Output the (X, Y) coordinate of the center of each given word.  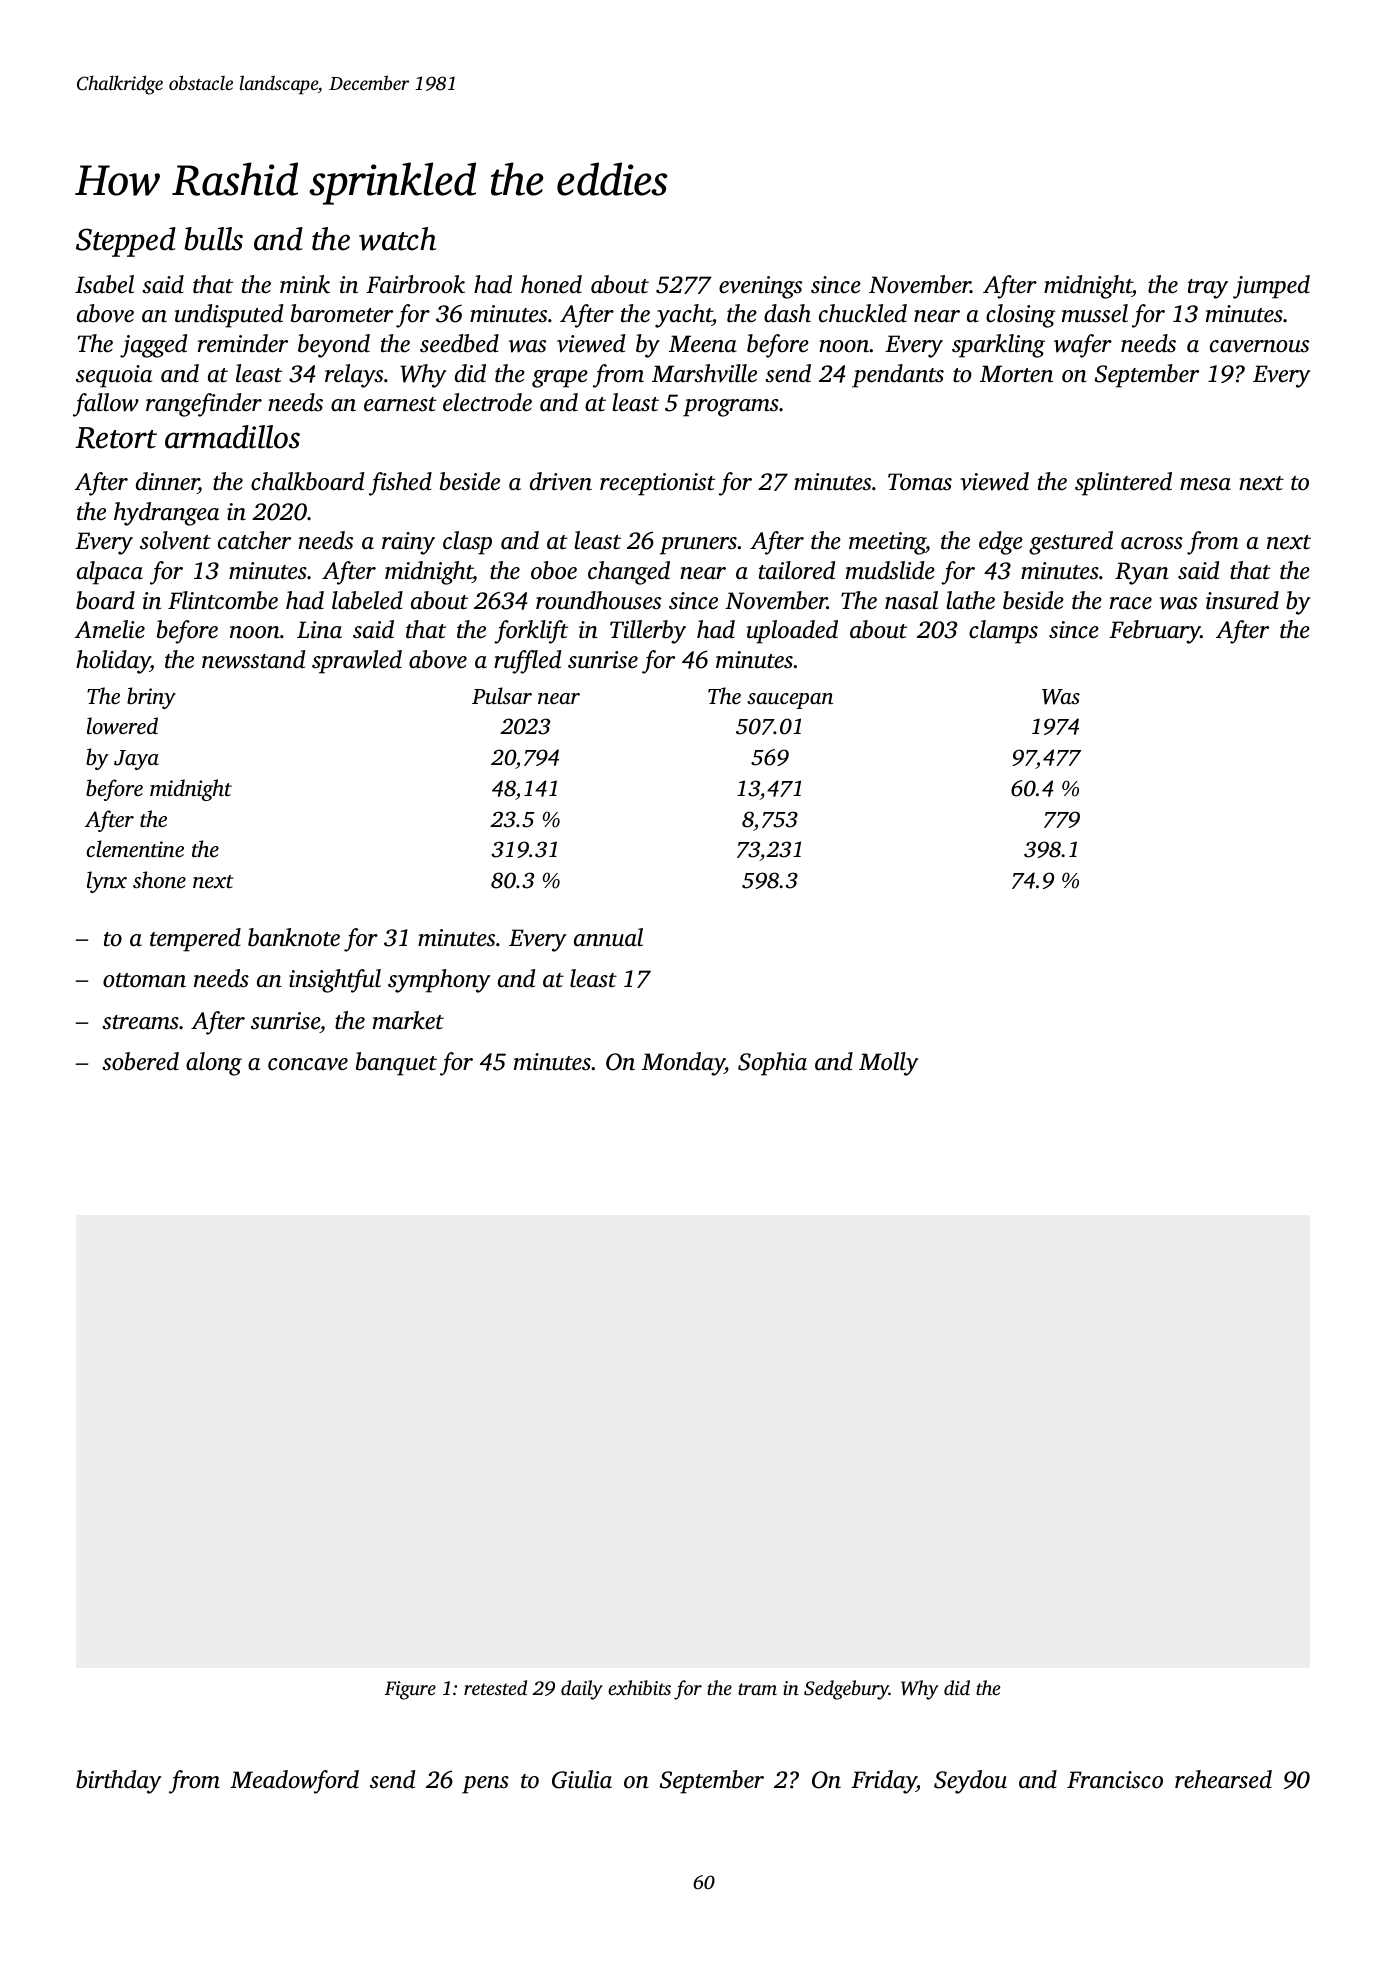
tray (1208, 289)
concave (308, 1064)
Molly (888, 1064)
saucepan (790, 701)
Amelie (109, 629)
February (1155, 632)
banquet (396, 1064)
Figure (410, 1690)
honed (551, 284)
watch (397, 239)
